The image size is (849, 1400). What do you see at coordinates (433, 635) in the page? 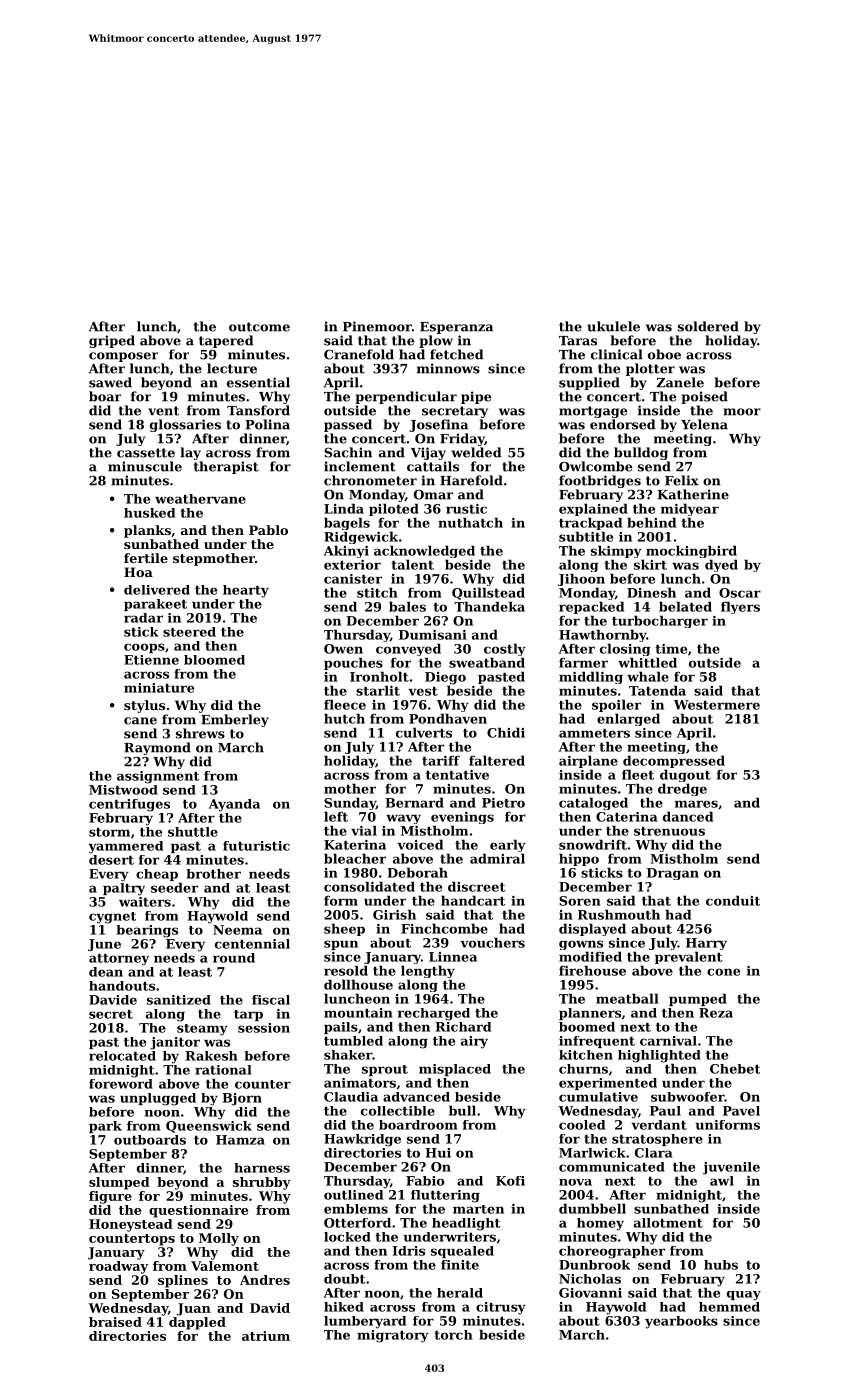
I see `Dumisani` at bounding box center [433, 635].
